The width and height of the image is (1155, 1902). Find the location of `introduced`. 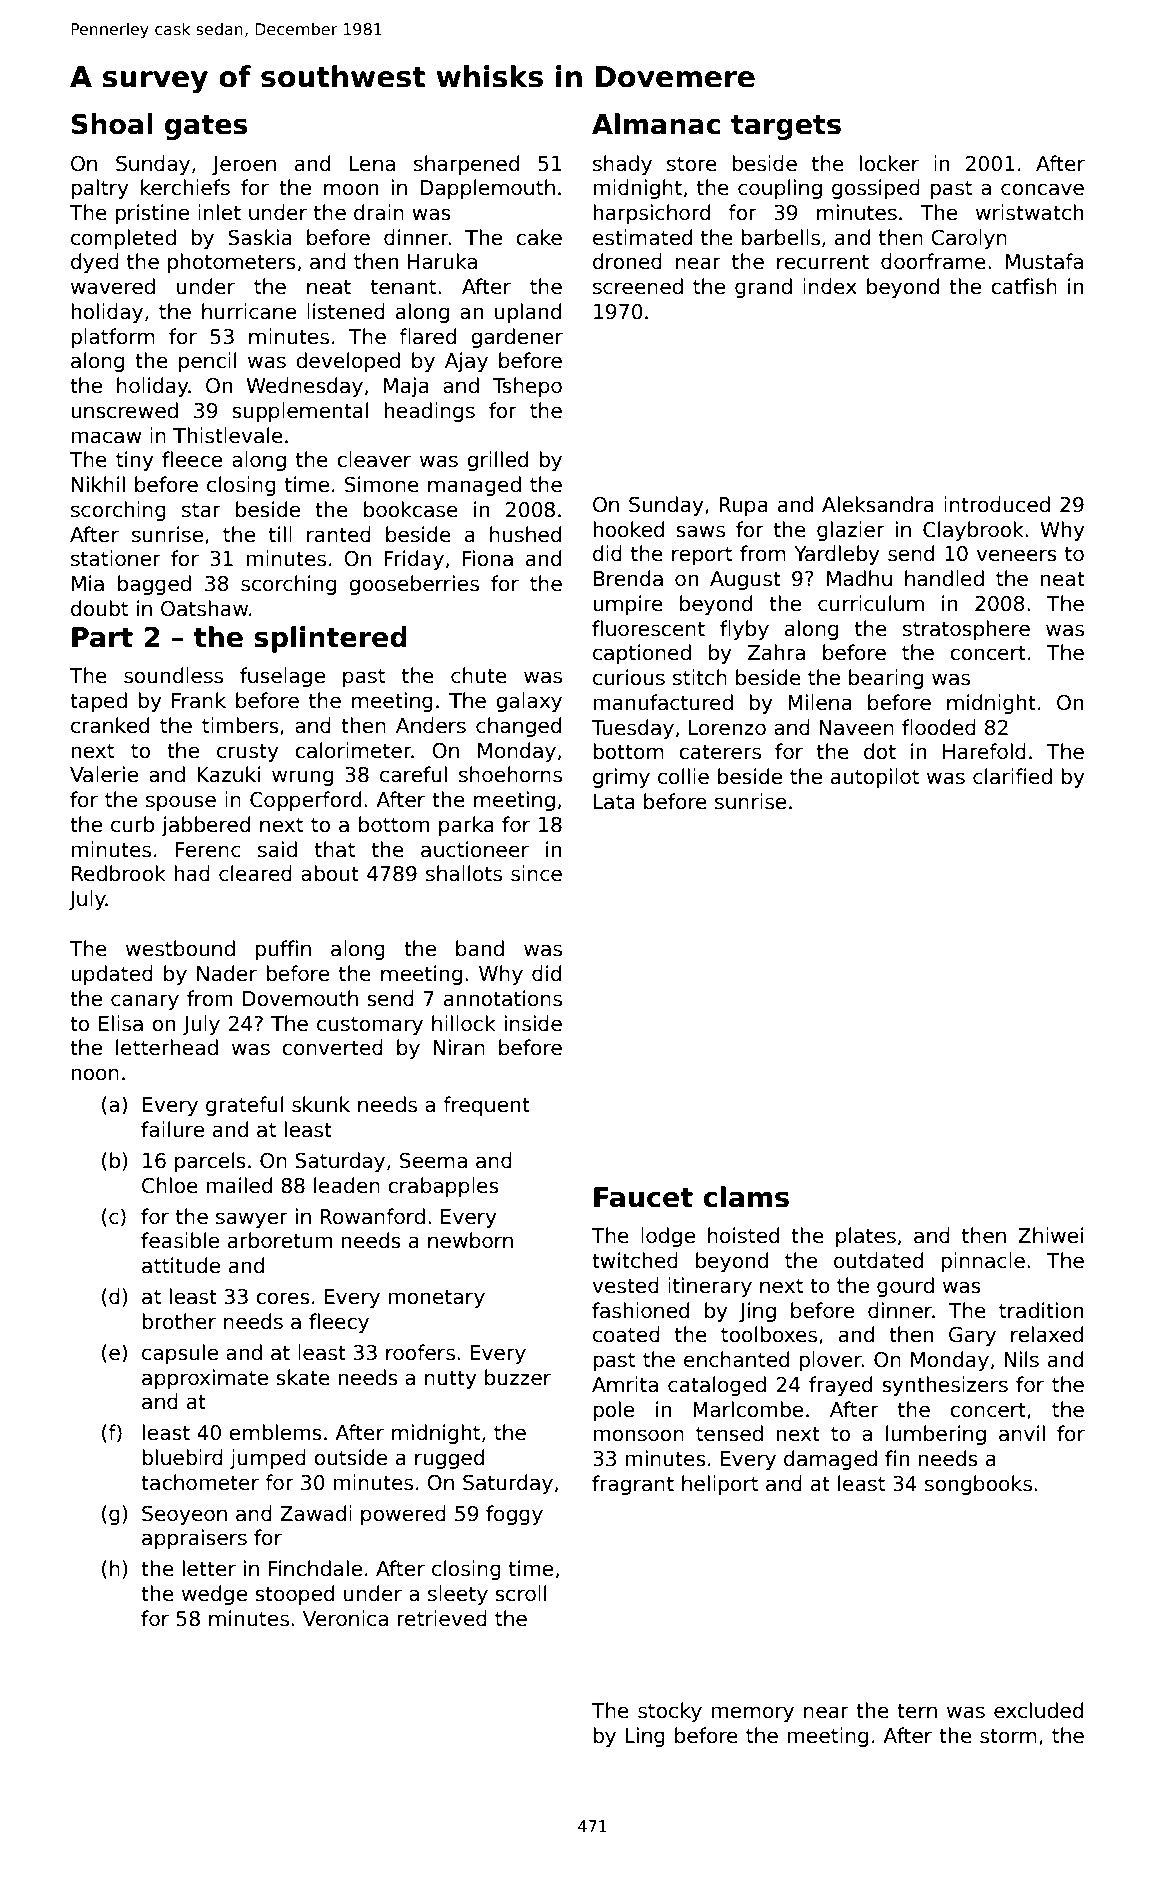

introduced is located at coordinates (997, 504).
